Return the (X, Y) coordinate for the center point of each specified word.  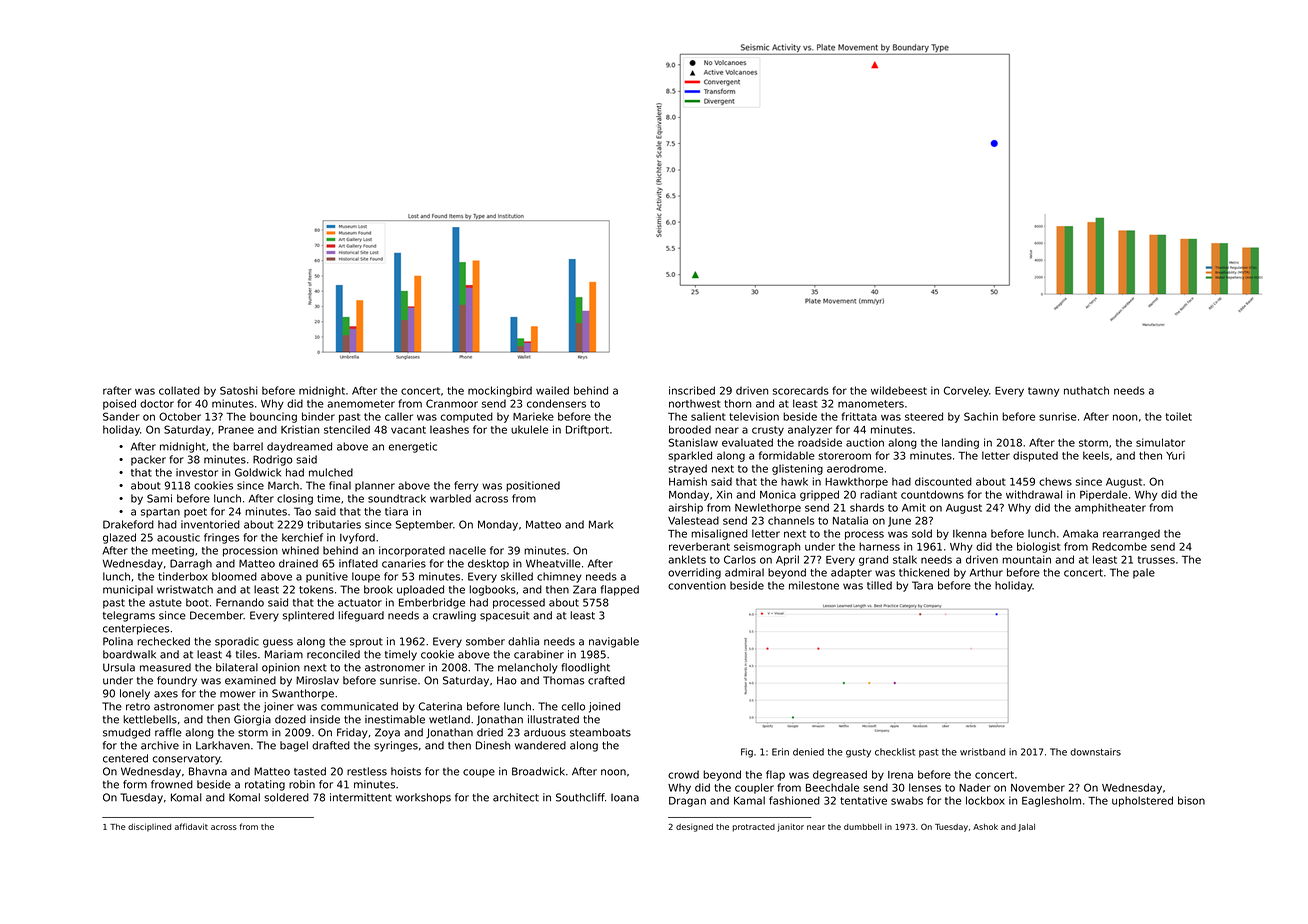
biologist (1038, 547)
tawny (1043, 392)
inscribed (692, 390)
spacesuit (505, 616)
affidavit (191, 826)
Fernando (240, 602)
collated (179, 390)
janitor (790, 827)
